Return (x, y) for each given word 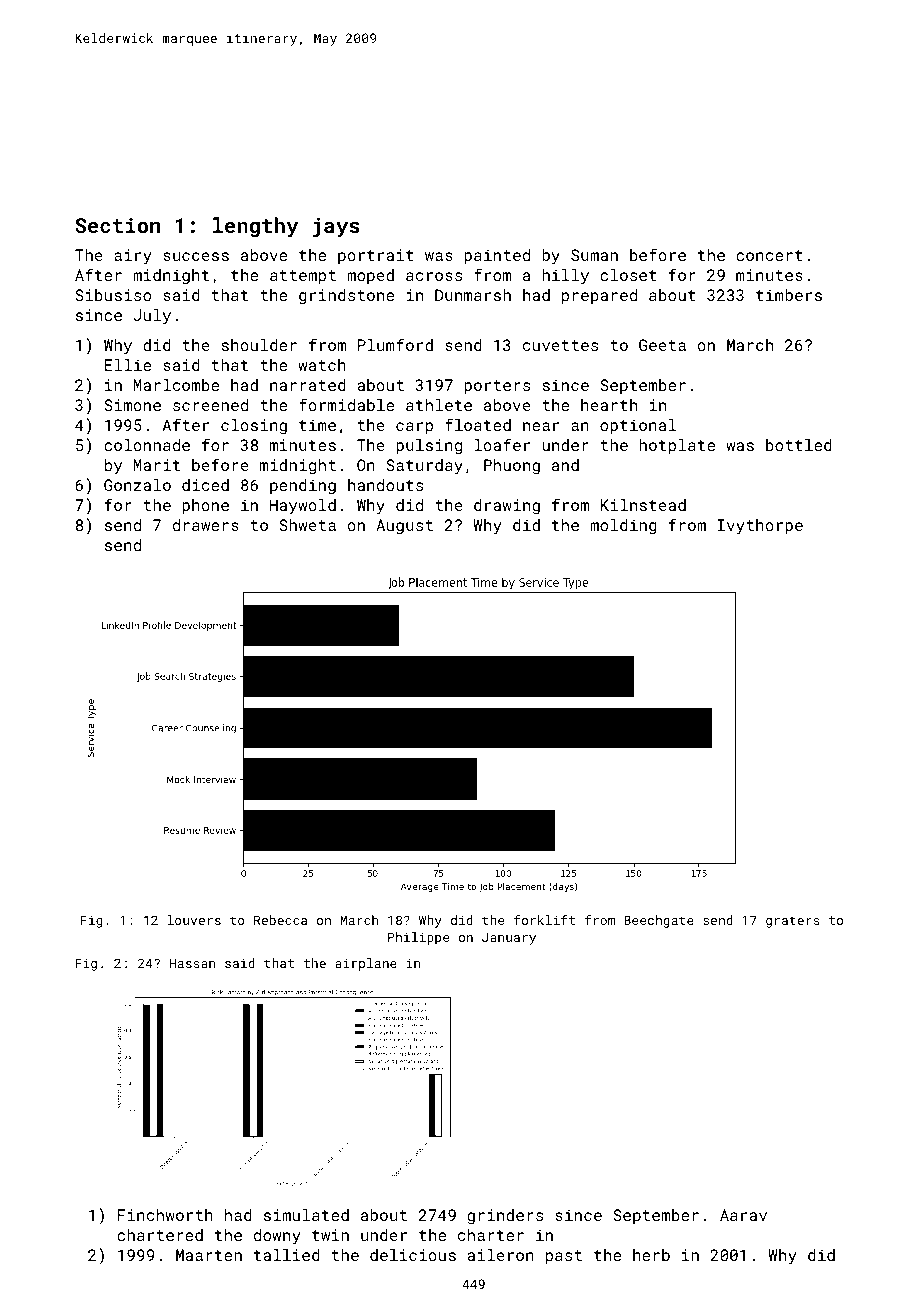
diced (205, 485)
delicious (413, 1255)
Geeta (662, 345)
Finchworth (165, 1215)
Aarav (743, 1215)
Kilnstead (643, 505)
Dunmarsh (473, 295)
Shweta (307, 525)
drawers (206, 525)
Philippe (418, 938)
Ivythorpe (760, 527)
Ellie (128, 365)
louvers (194, 920)
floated (478, 424)
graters (793, 922)
